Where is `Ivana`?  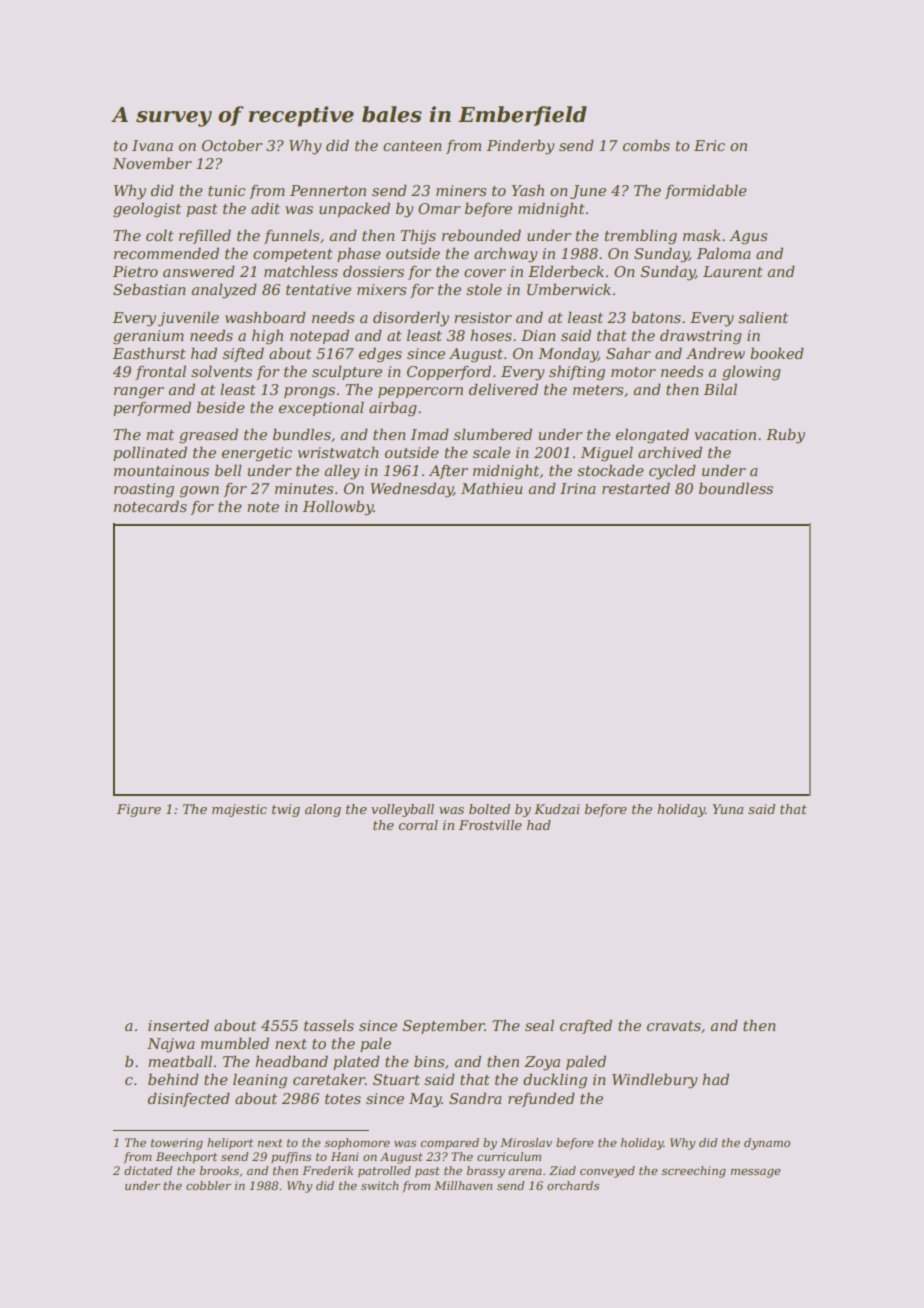 Ivana is located at coordinates (152, 145).
